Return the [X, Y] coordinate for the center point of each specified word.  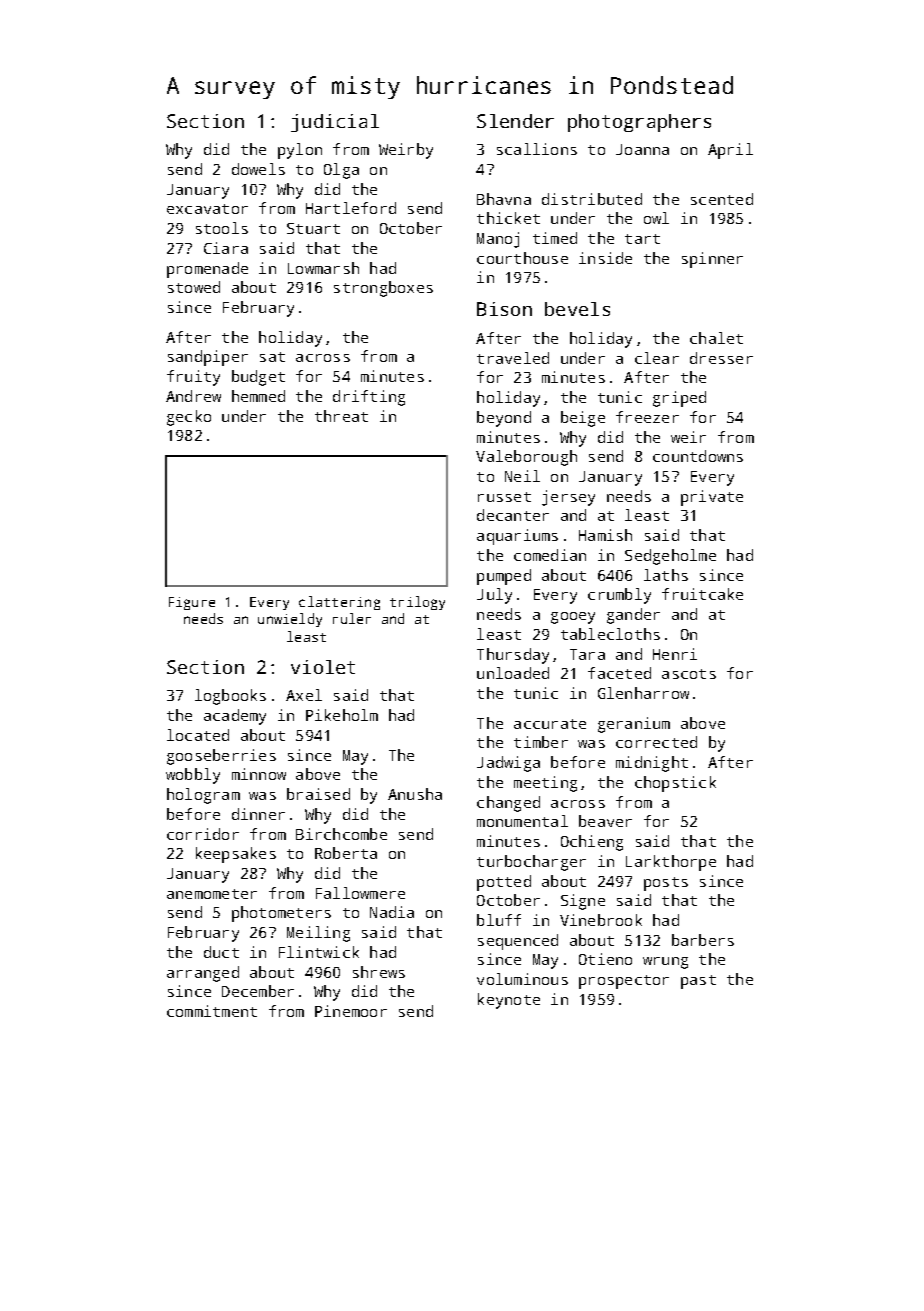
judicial [335, 123]
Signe [583, 902]
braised [318, 794]
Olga [341, 171]
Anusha [415, 794]
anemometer [212, 894]
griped [679, 399]
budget [258, 378]
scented [722, 199]
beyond [504, 419]
